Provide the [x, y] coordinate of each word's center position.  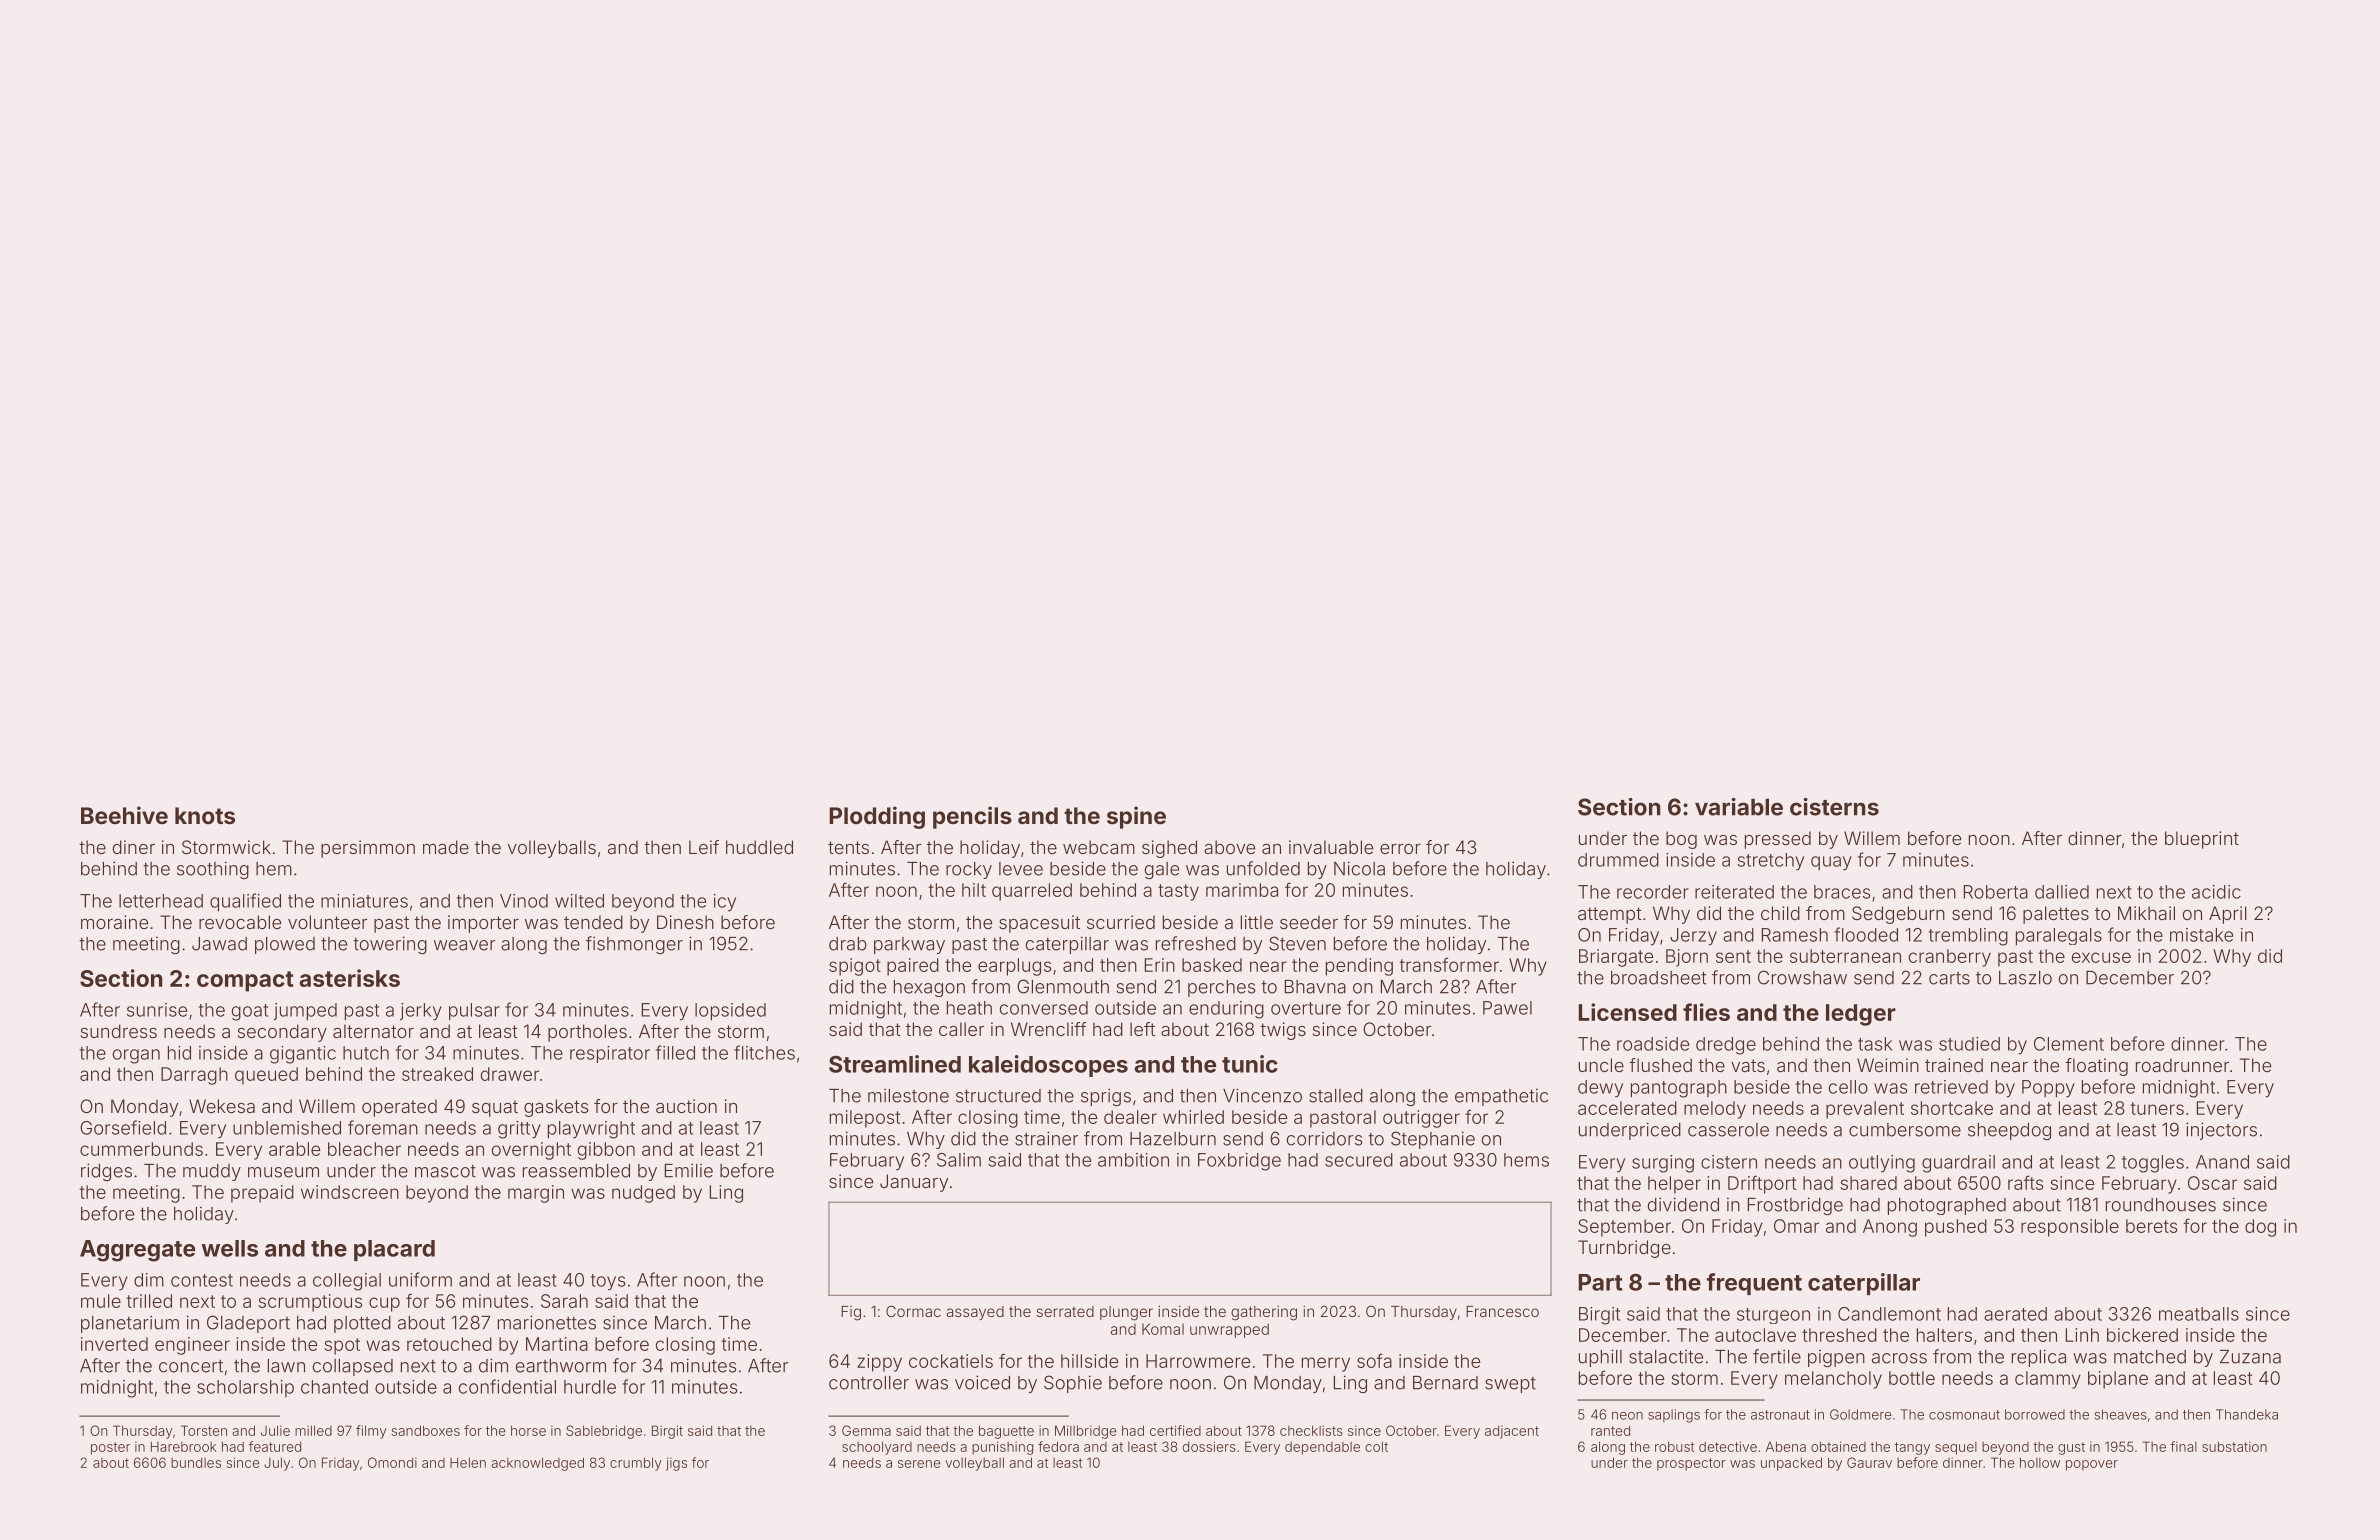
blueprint [2202, 840]
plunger [1126, 1313]
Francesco [1502, 1311]
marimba [1242, 890]
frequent [1754, 1284]
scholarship [245, 1388]
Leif [704, 847]
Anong [1890, 1228]
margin [536, 1194]
